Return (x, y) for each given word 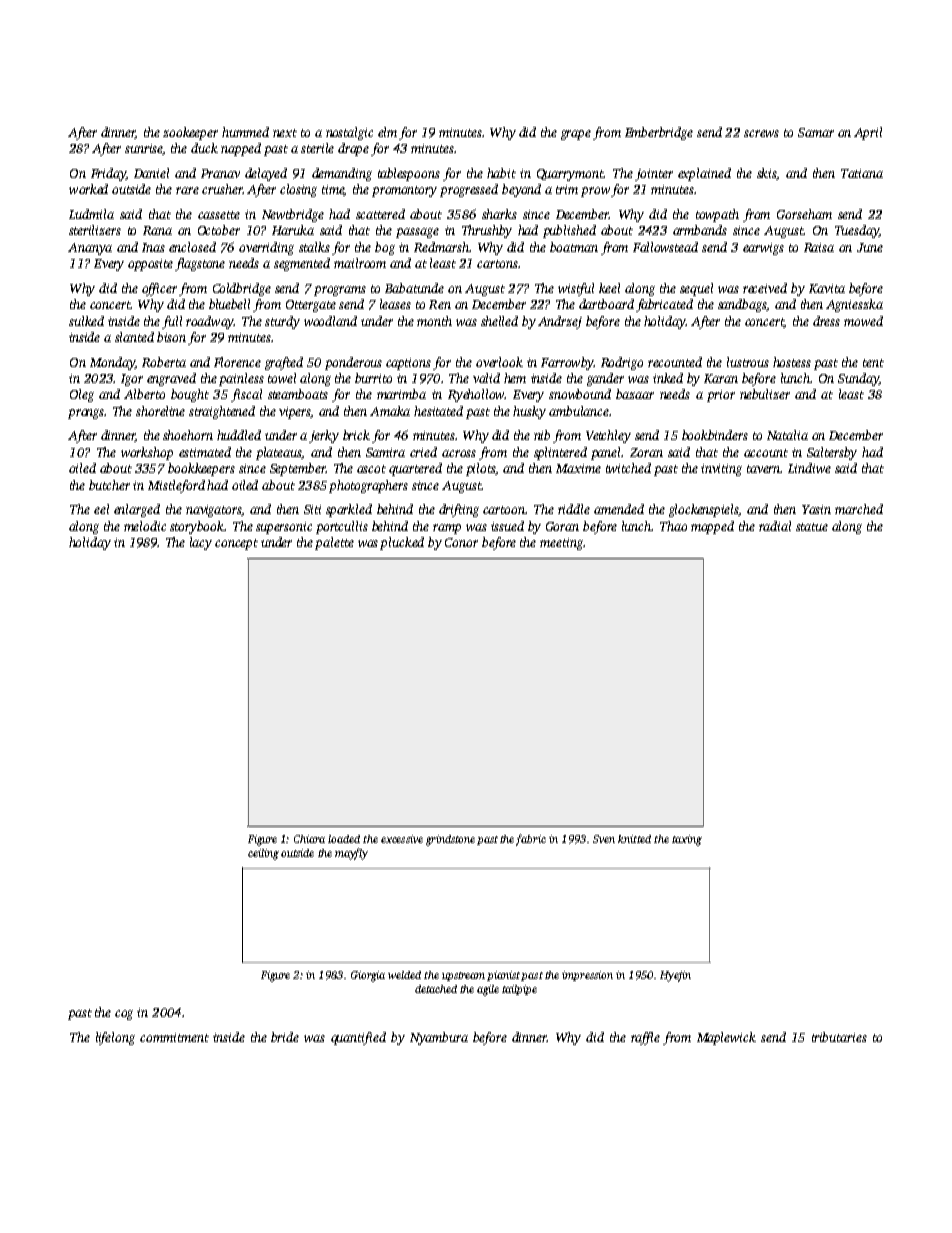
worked (88, 189)
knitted (634, 839)
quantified (358, 1038)
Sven (604, 839)
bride (285, 1037)
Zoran (646, 452)
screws (761, 133)
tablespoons (409, 174)
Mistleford (176, 486)
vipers (295, 413)
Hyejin (675, 976)
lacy (201, 543)
